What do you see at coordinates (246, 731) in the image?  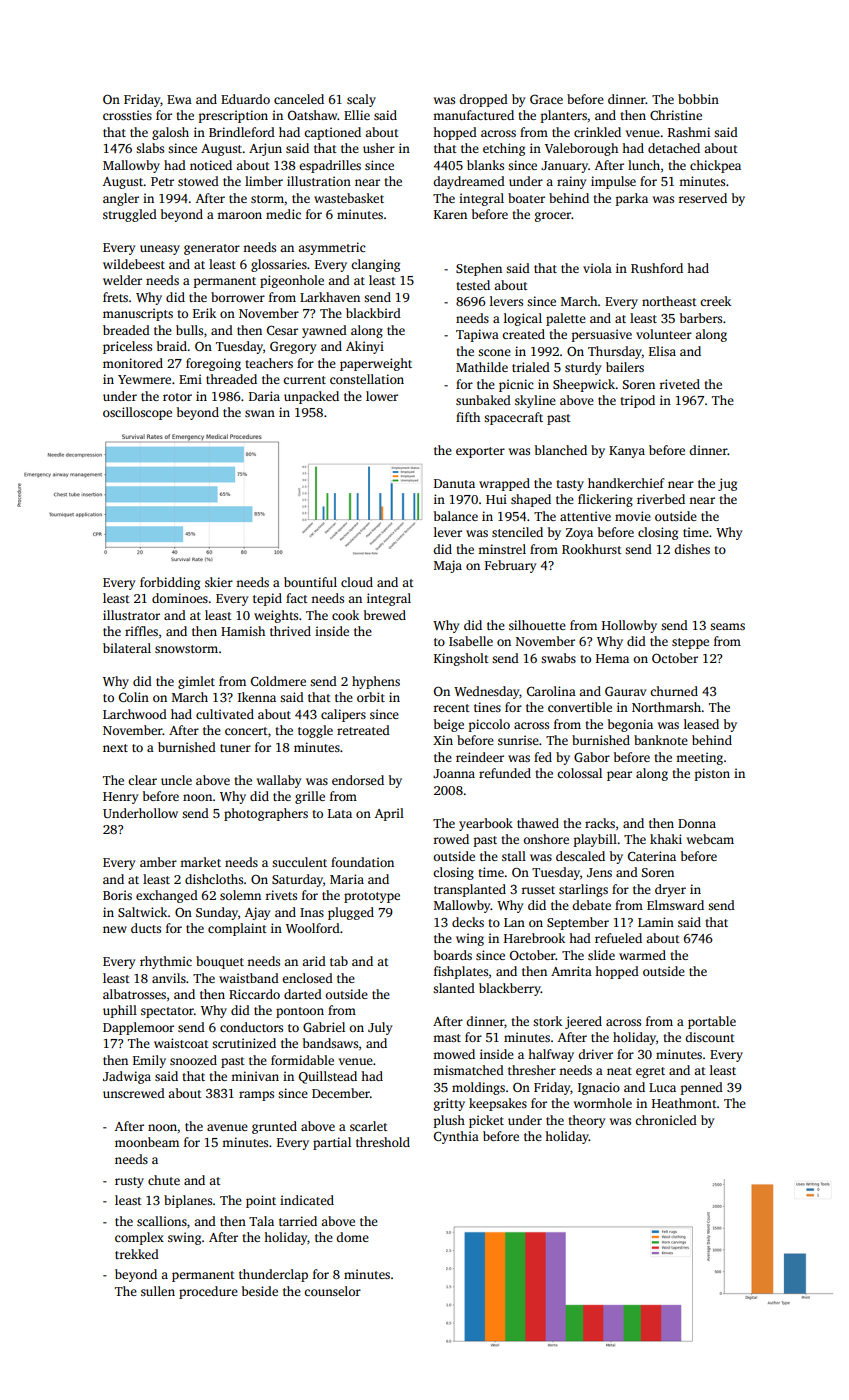 I see `concert` at bounding box center [246, 731].
